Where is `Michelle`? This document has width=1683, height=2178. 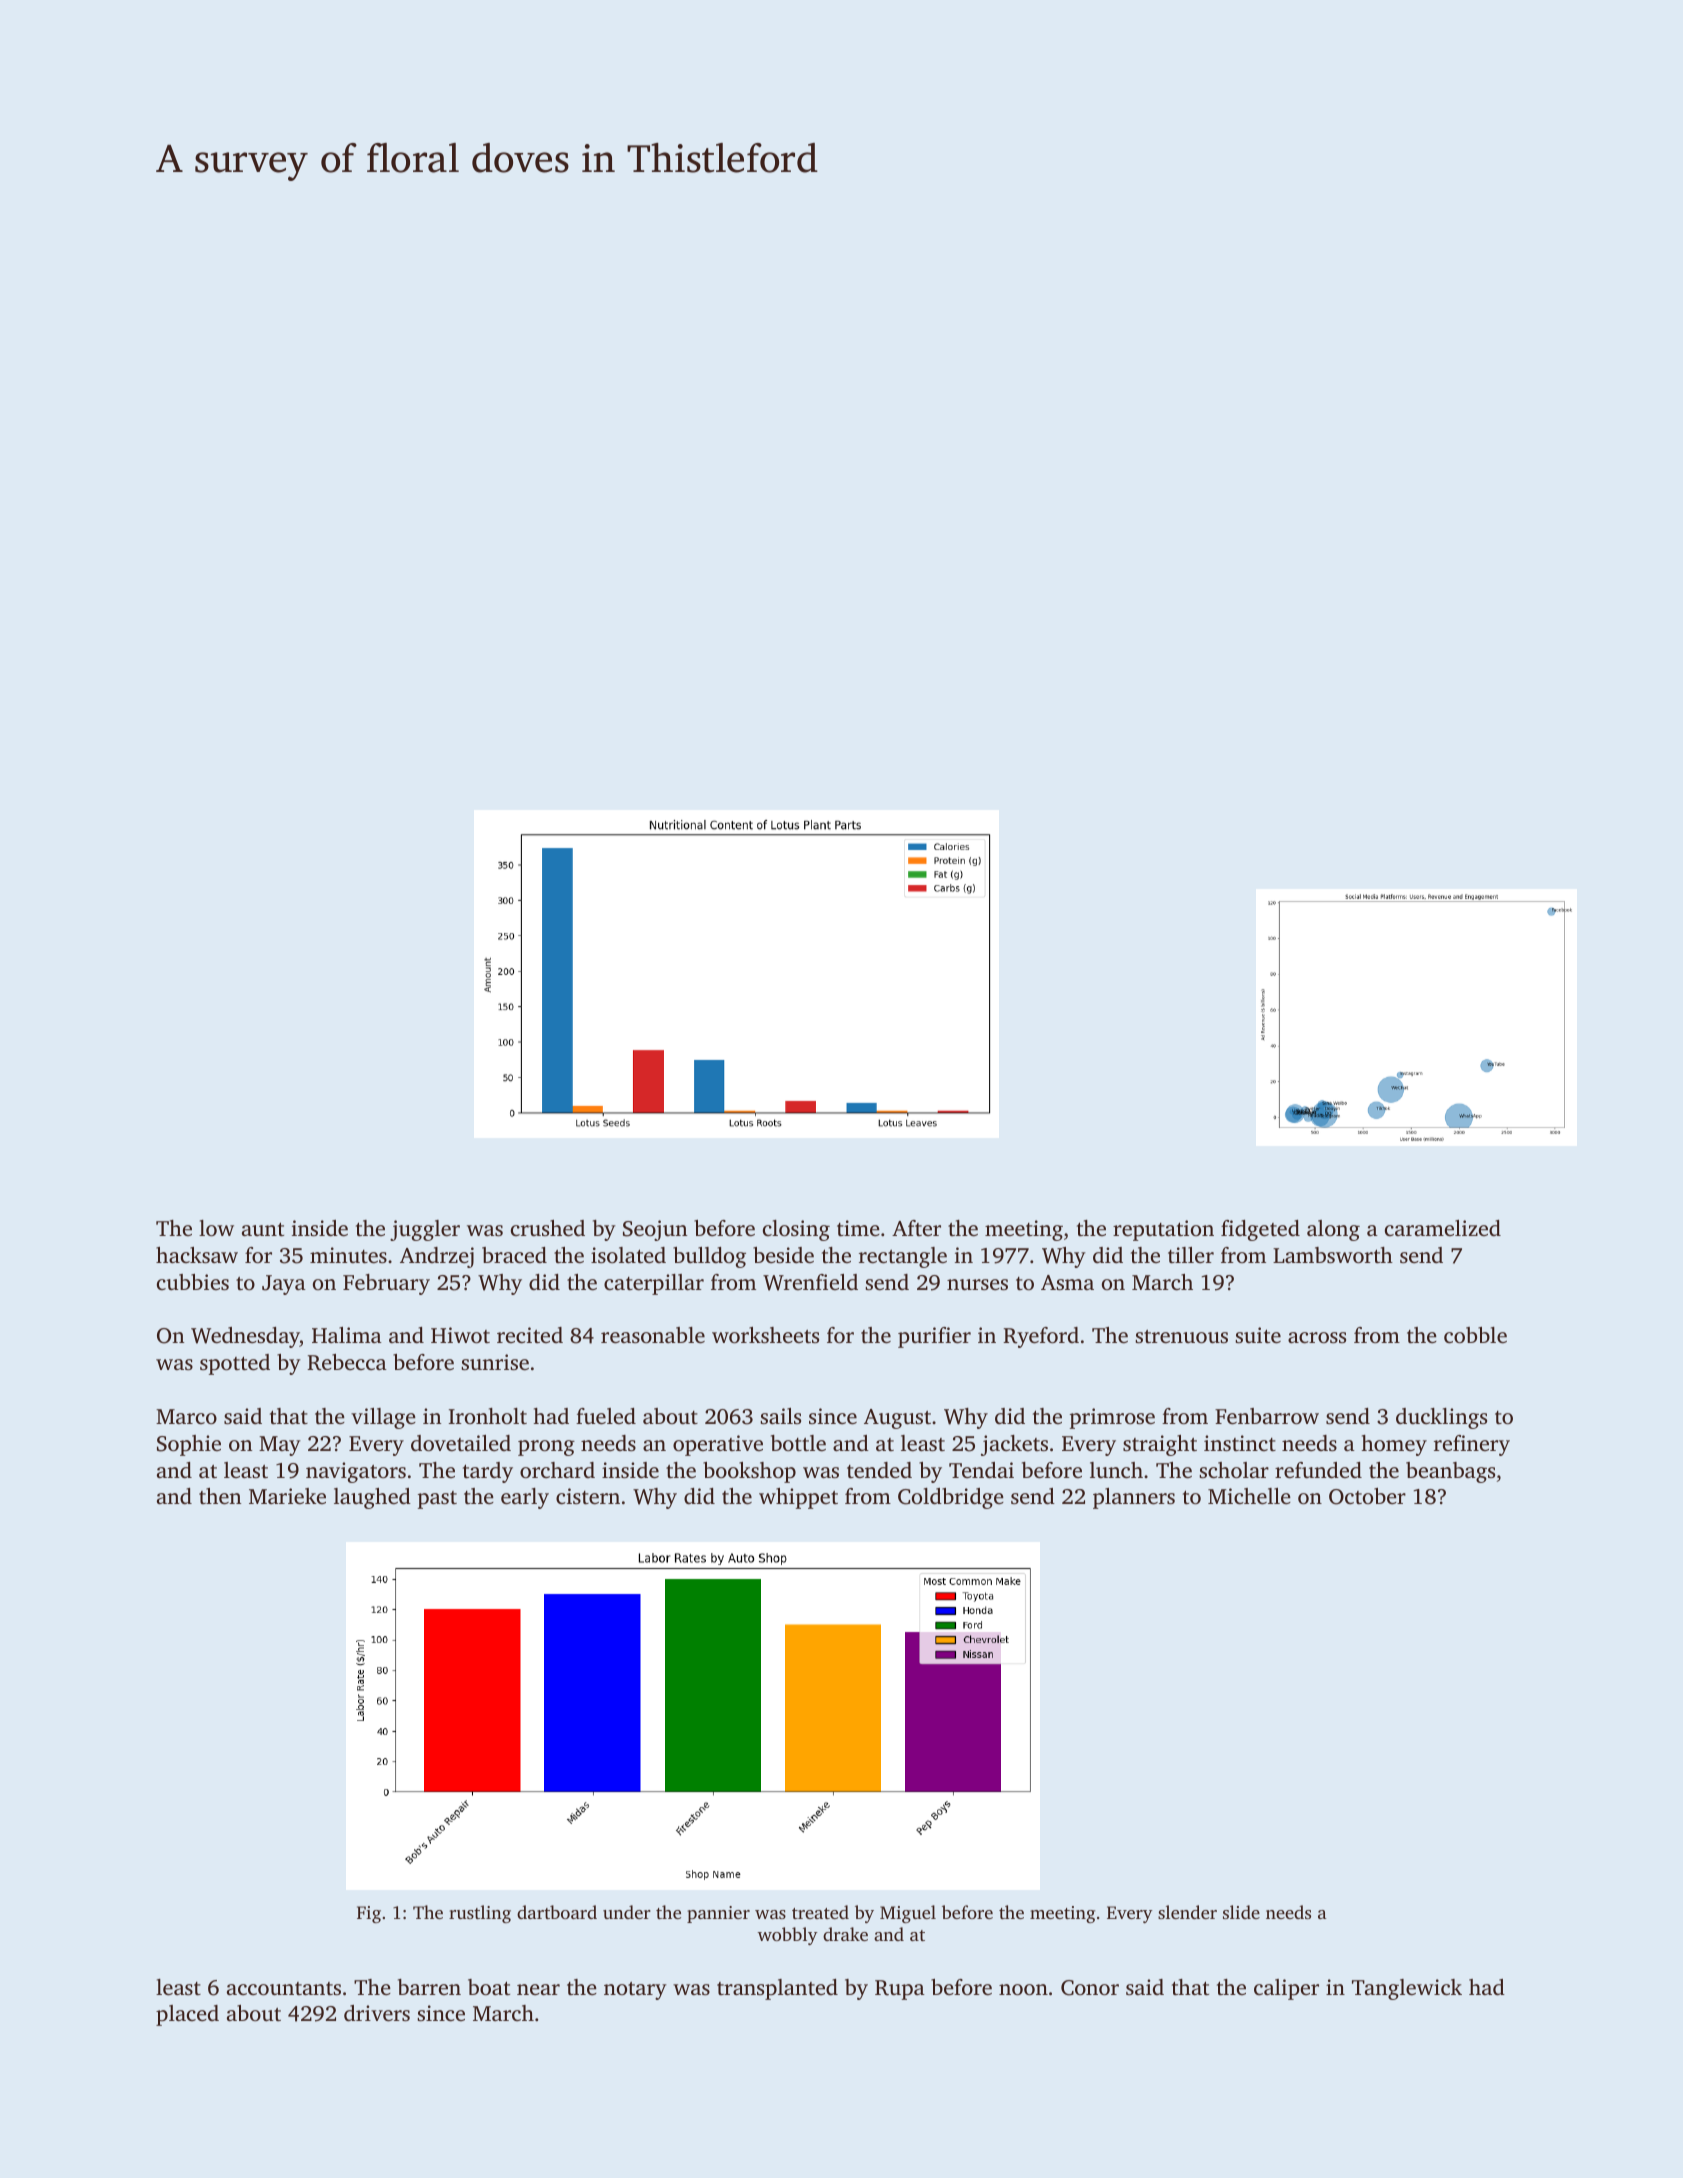
Michelle is located at coordinates (1249, 1496).
